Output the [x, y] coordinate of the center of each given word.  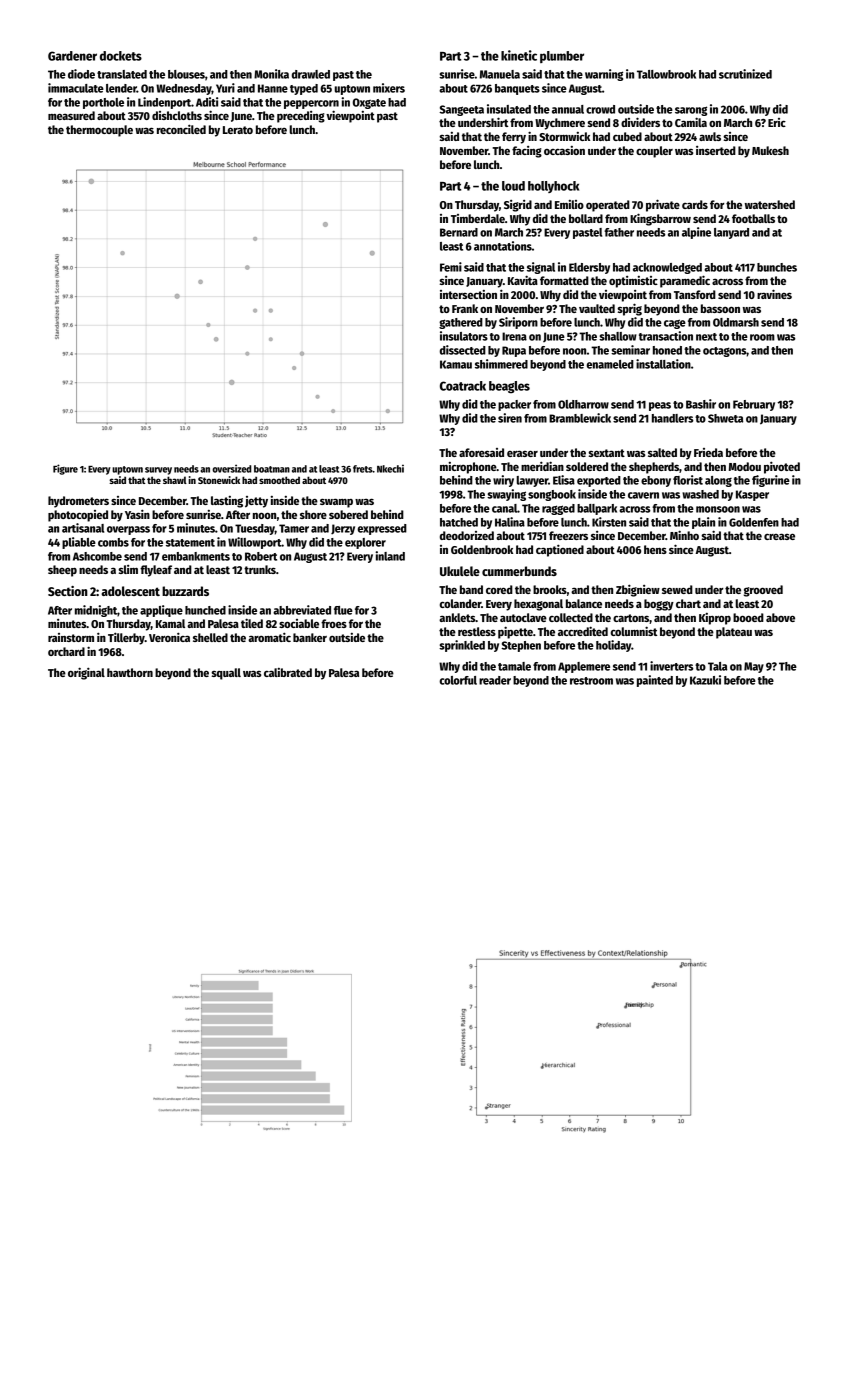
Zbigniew [638, 590]
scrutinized [745, 74]
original [86, 673]
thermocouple [99, 131]
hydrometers [78, 502]
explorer [365, 543]
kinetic [519, 55]
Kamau [456, 364]
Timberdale [478, 218]
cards [695, 204]
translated [122, 74]
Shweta [725, 418]
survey [158, 471]
